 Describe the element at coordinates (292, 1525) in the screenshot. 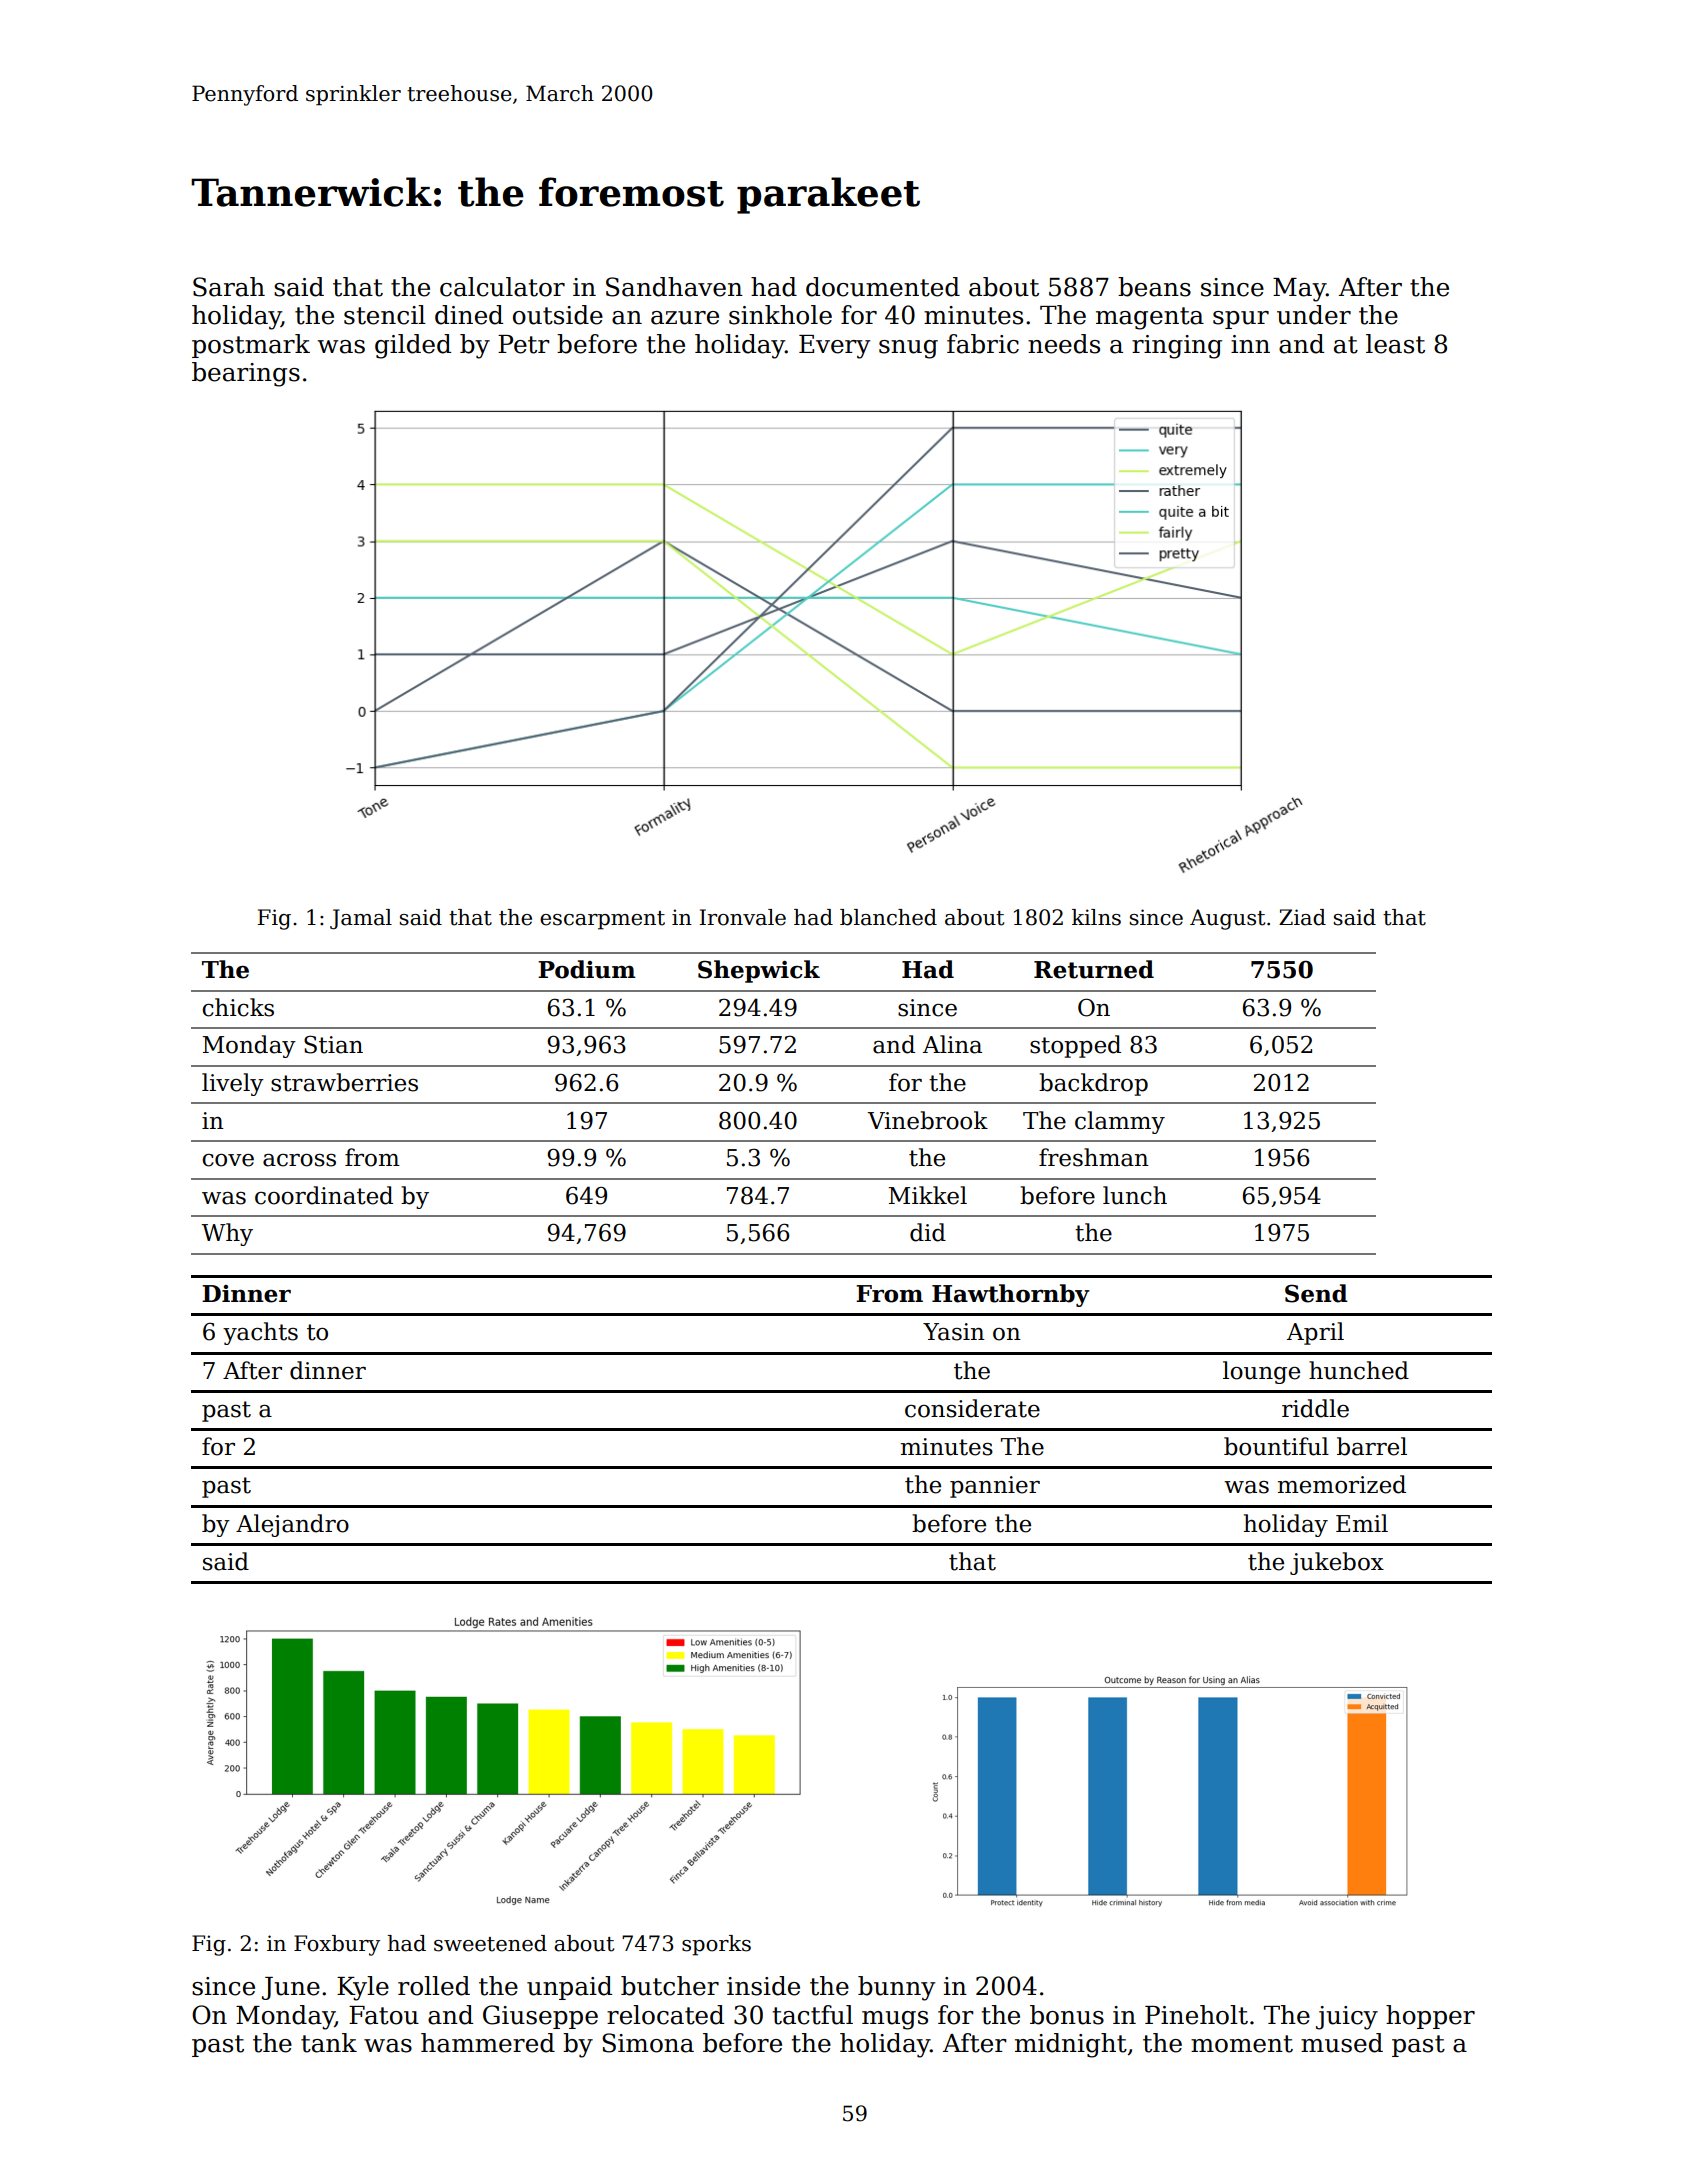

I see `Alejandro` at that location.
